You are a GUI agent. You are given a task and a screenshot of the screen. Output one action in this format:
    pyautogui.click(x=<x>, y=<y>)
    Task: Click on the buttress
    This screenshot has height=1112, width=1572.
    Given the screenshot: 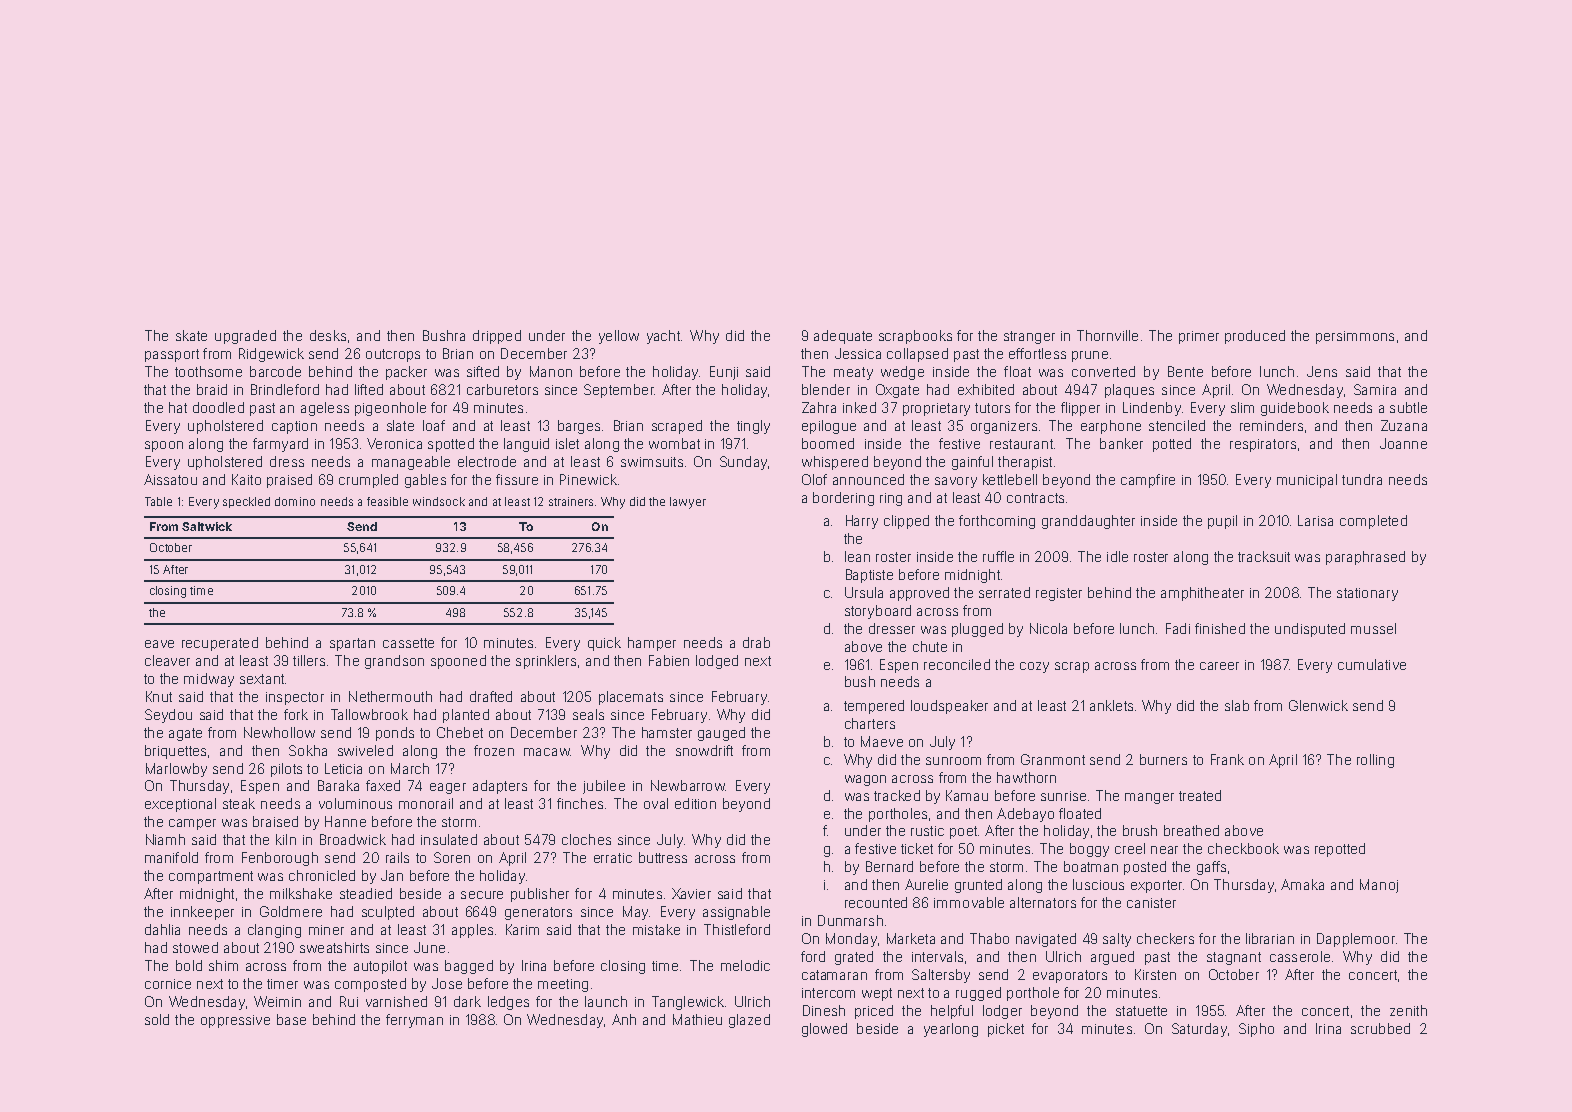 What is the action you would take?
    pyautogui.click(x=663, y=857)
